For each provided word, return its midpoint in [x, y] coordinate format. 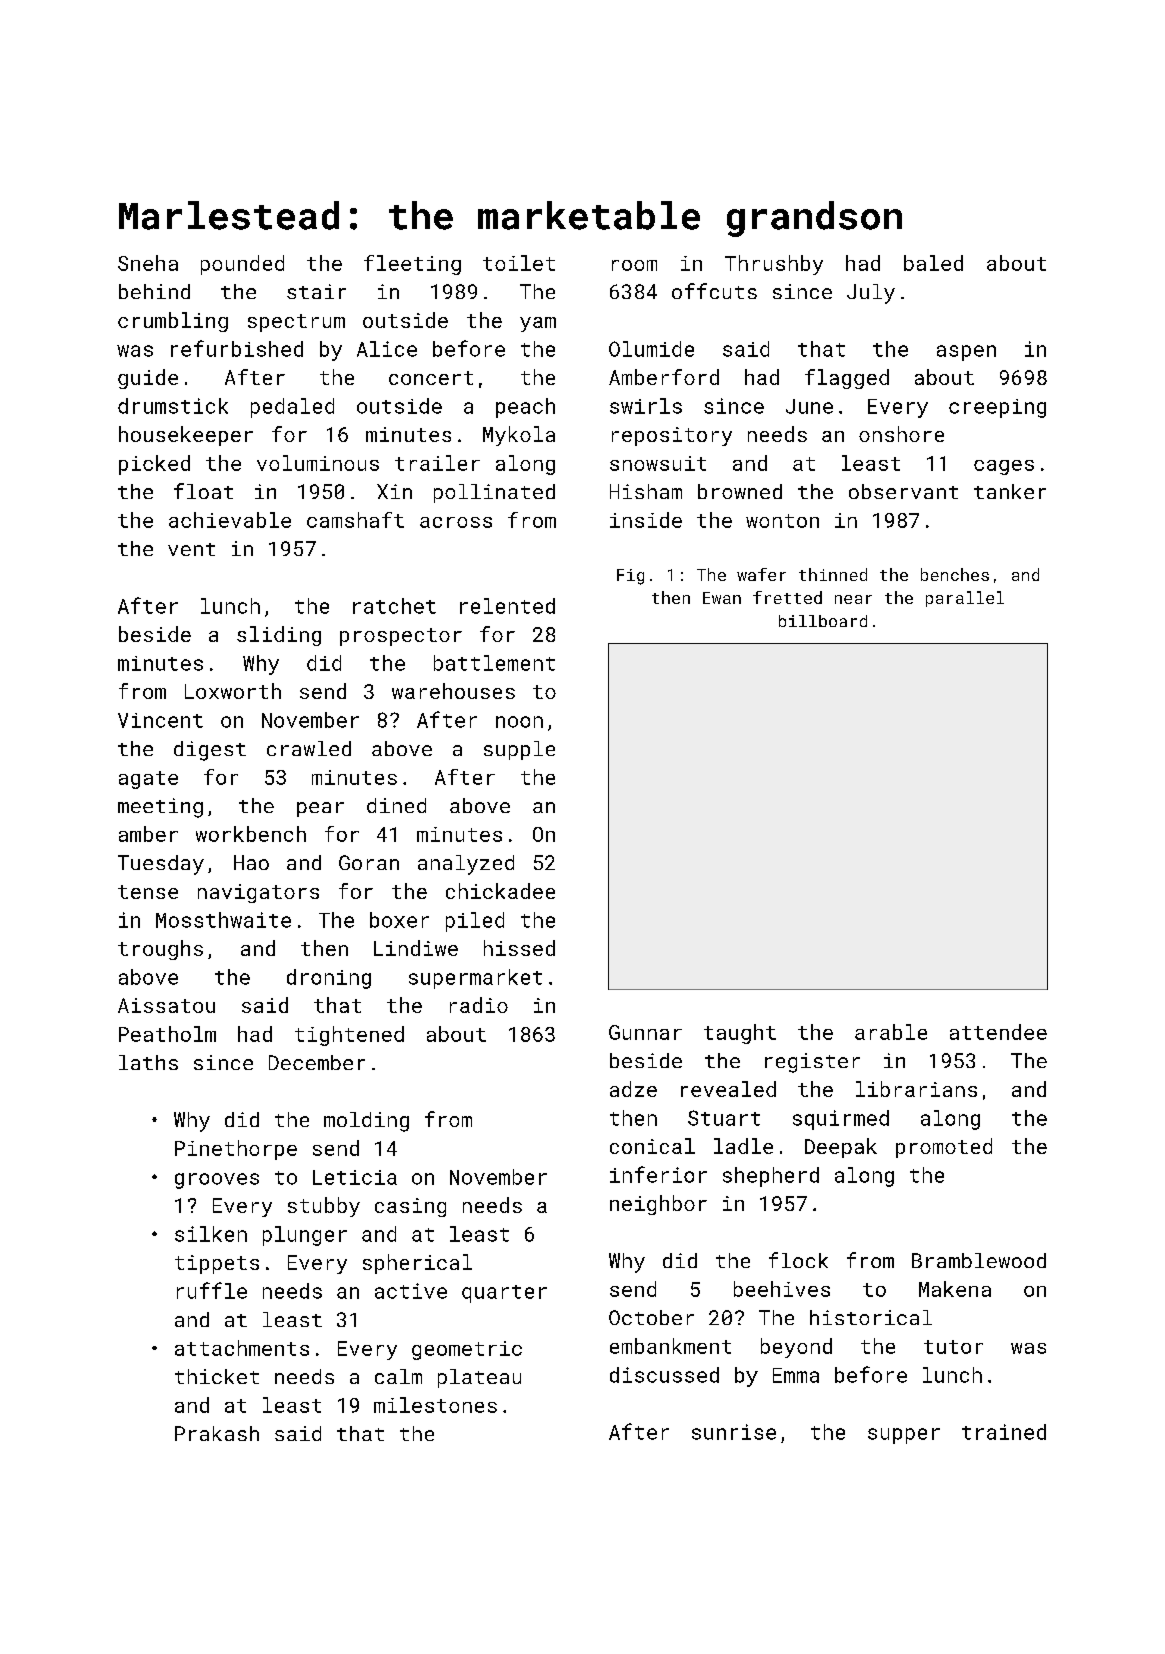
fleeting [412, 265]
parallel [965, 599]
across [456, 522]
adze [633, 1089]
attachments [242, 1348]
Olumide [651, 349]
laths [148, 1062]
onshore [901, 434]
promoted [944, 1148]
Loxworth [233, 691]
